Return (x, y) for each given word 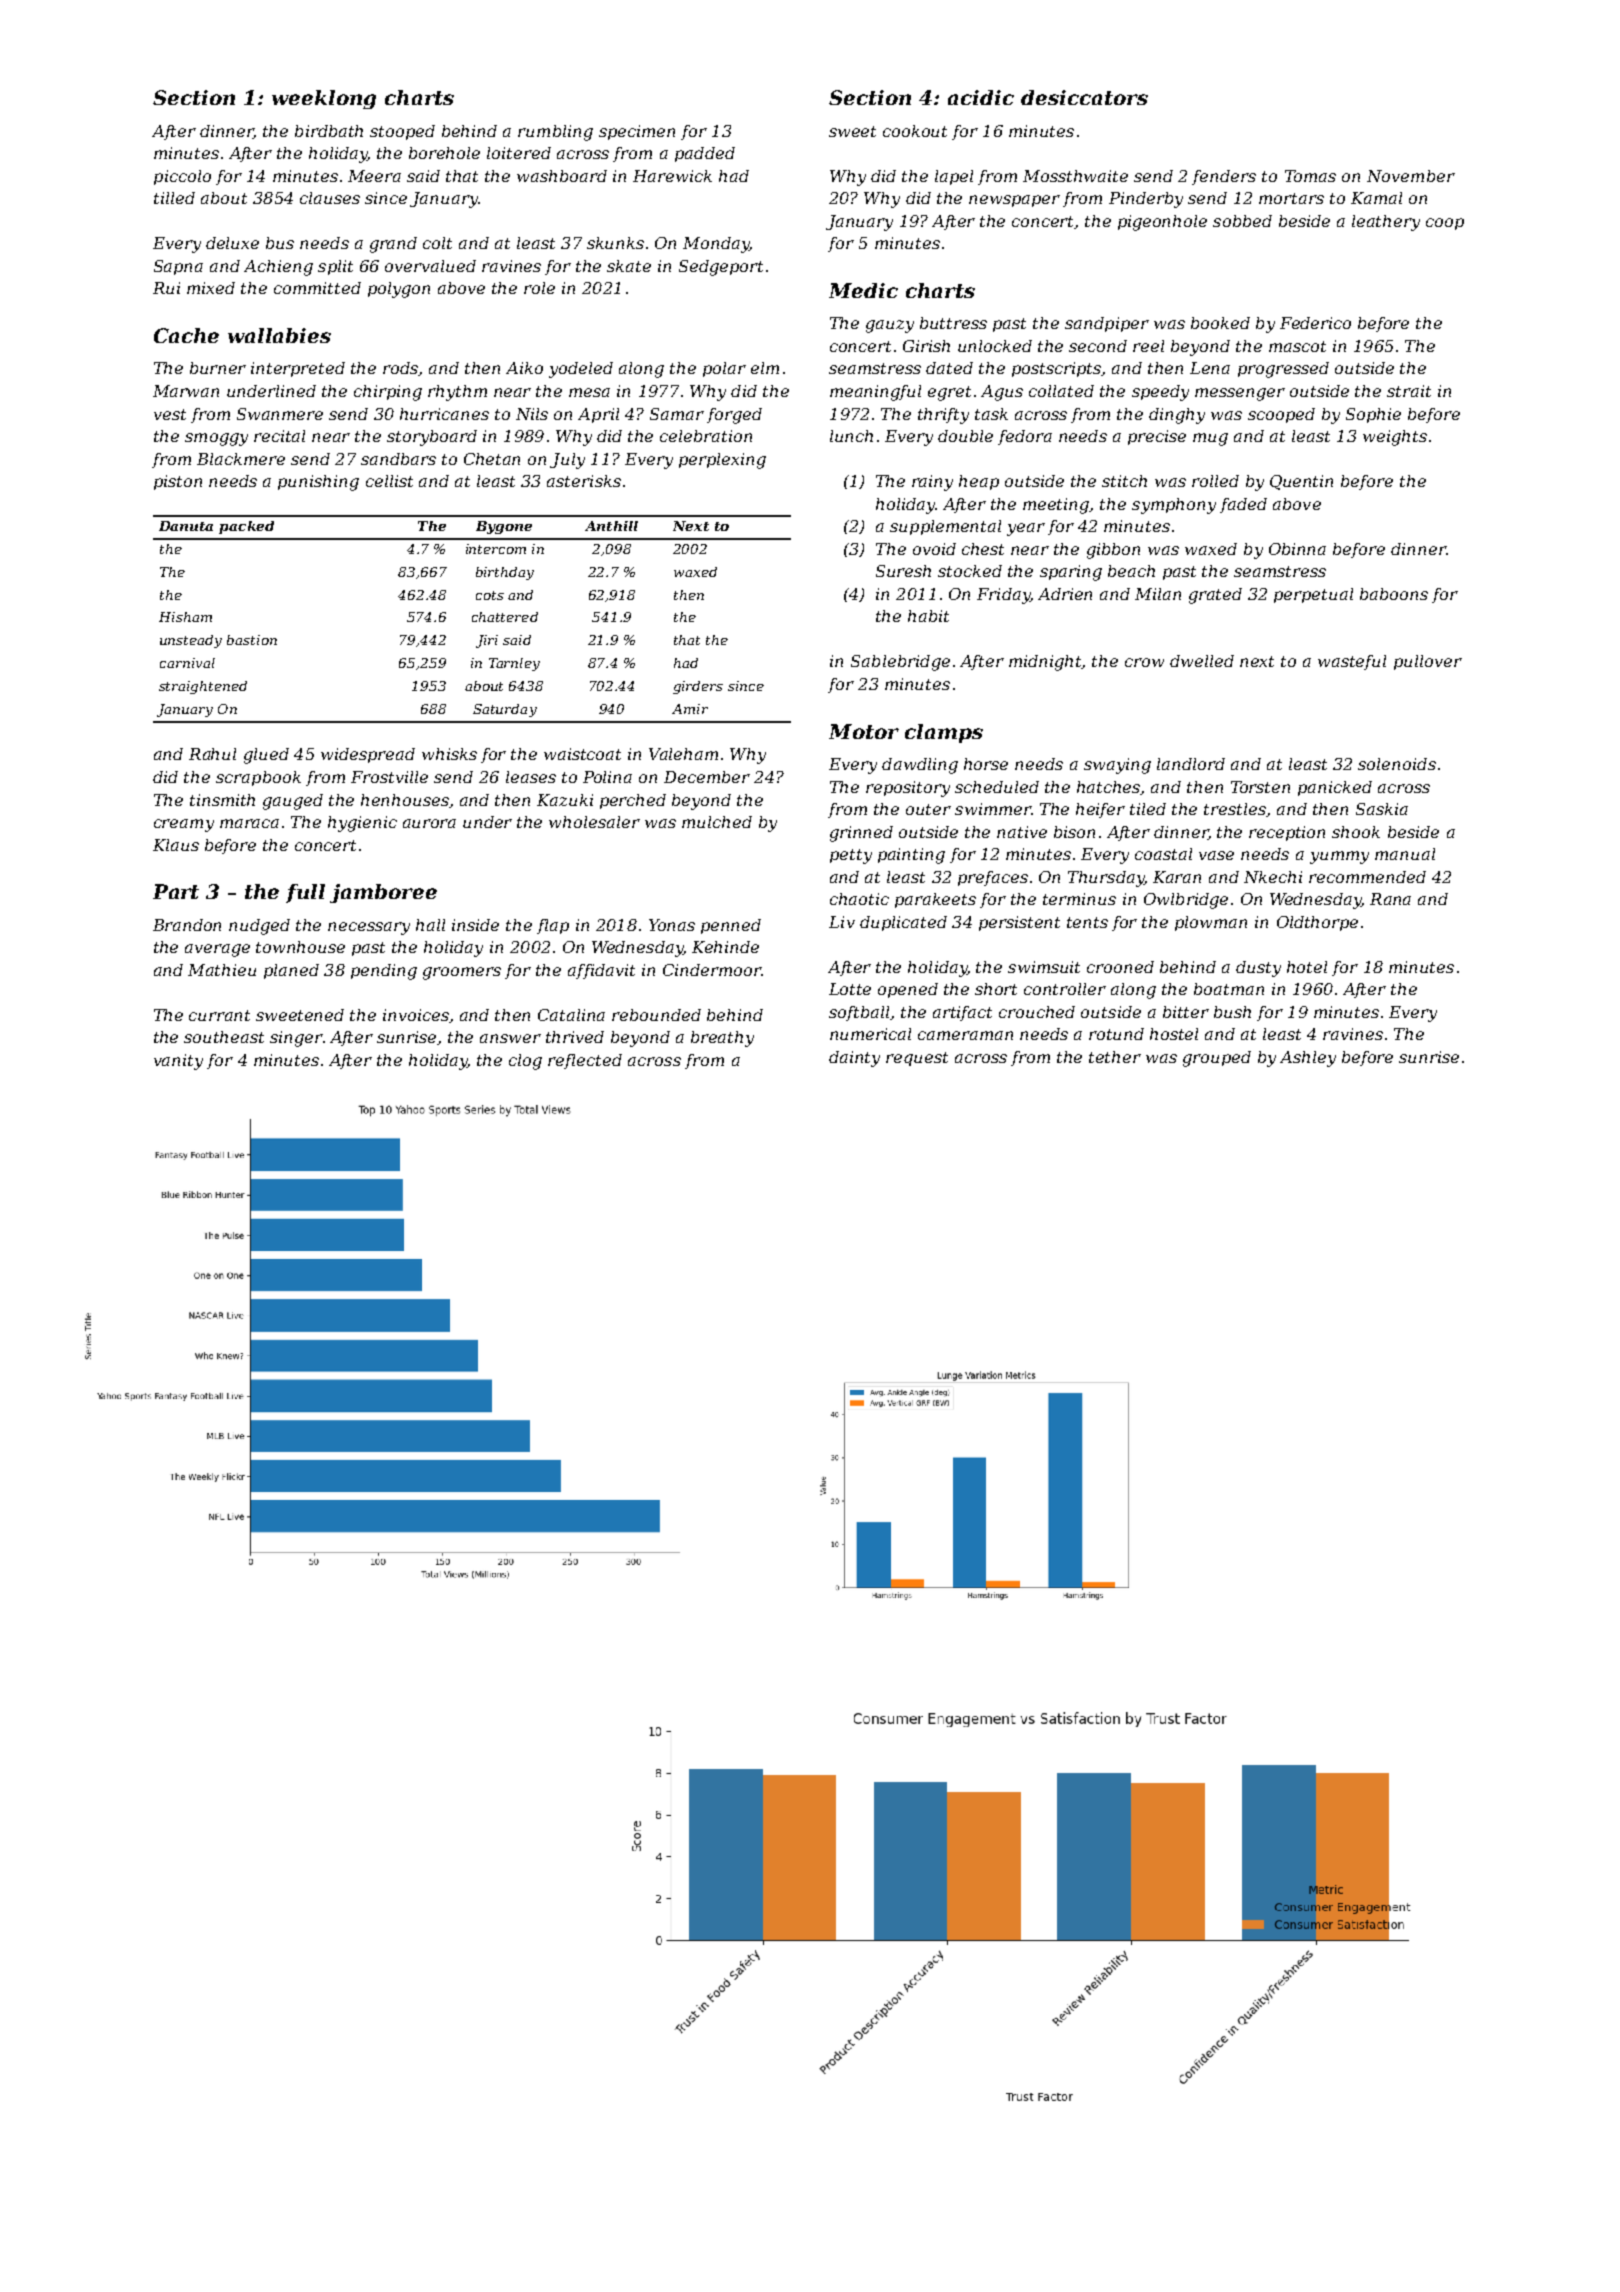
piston (178, 482)
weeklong (324, 99)
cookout (915, 131)
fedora (1025, 437)
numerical (870, 1034)
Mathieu (222, 970)
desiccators (1084, 97)
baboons (1394, 594)
